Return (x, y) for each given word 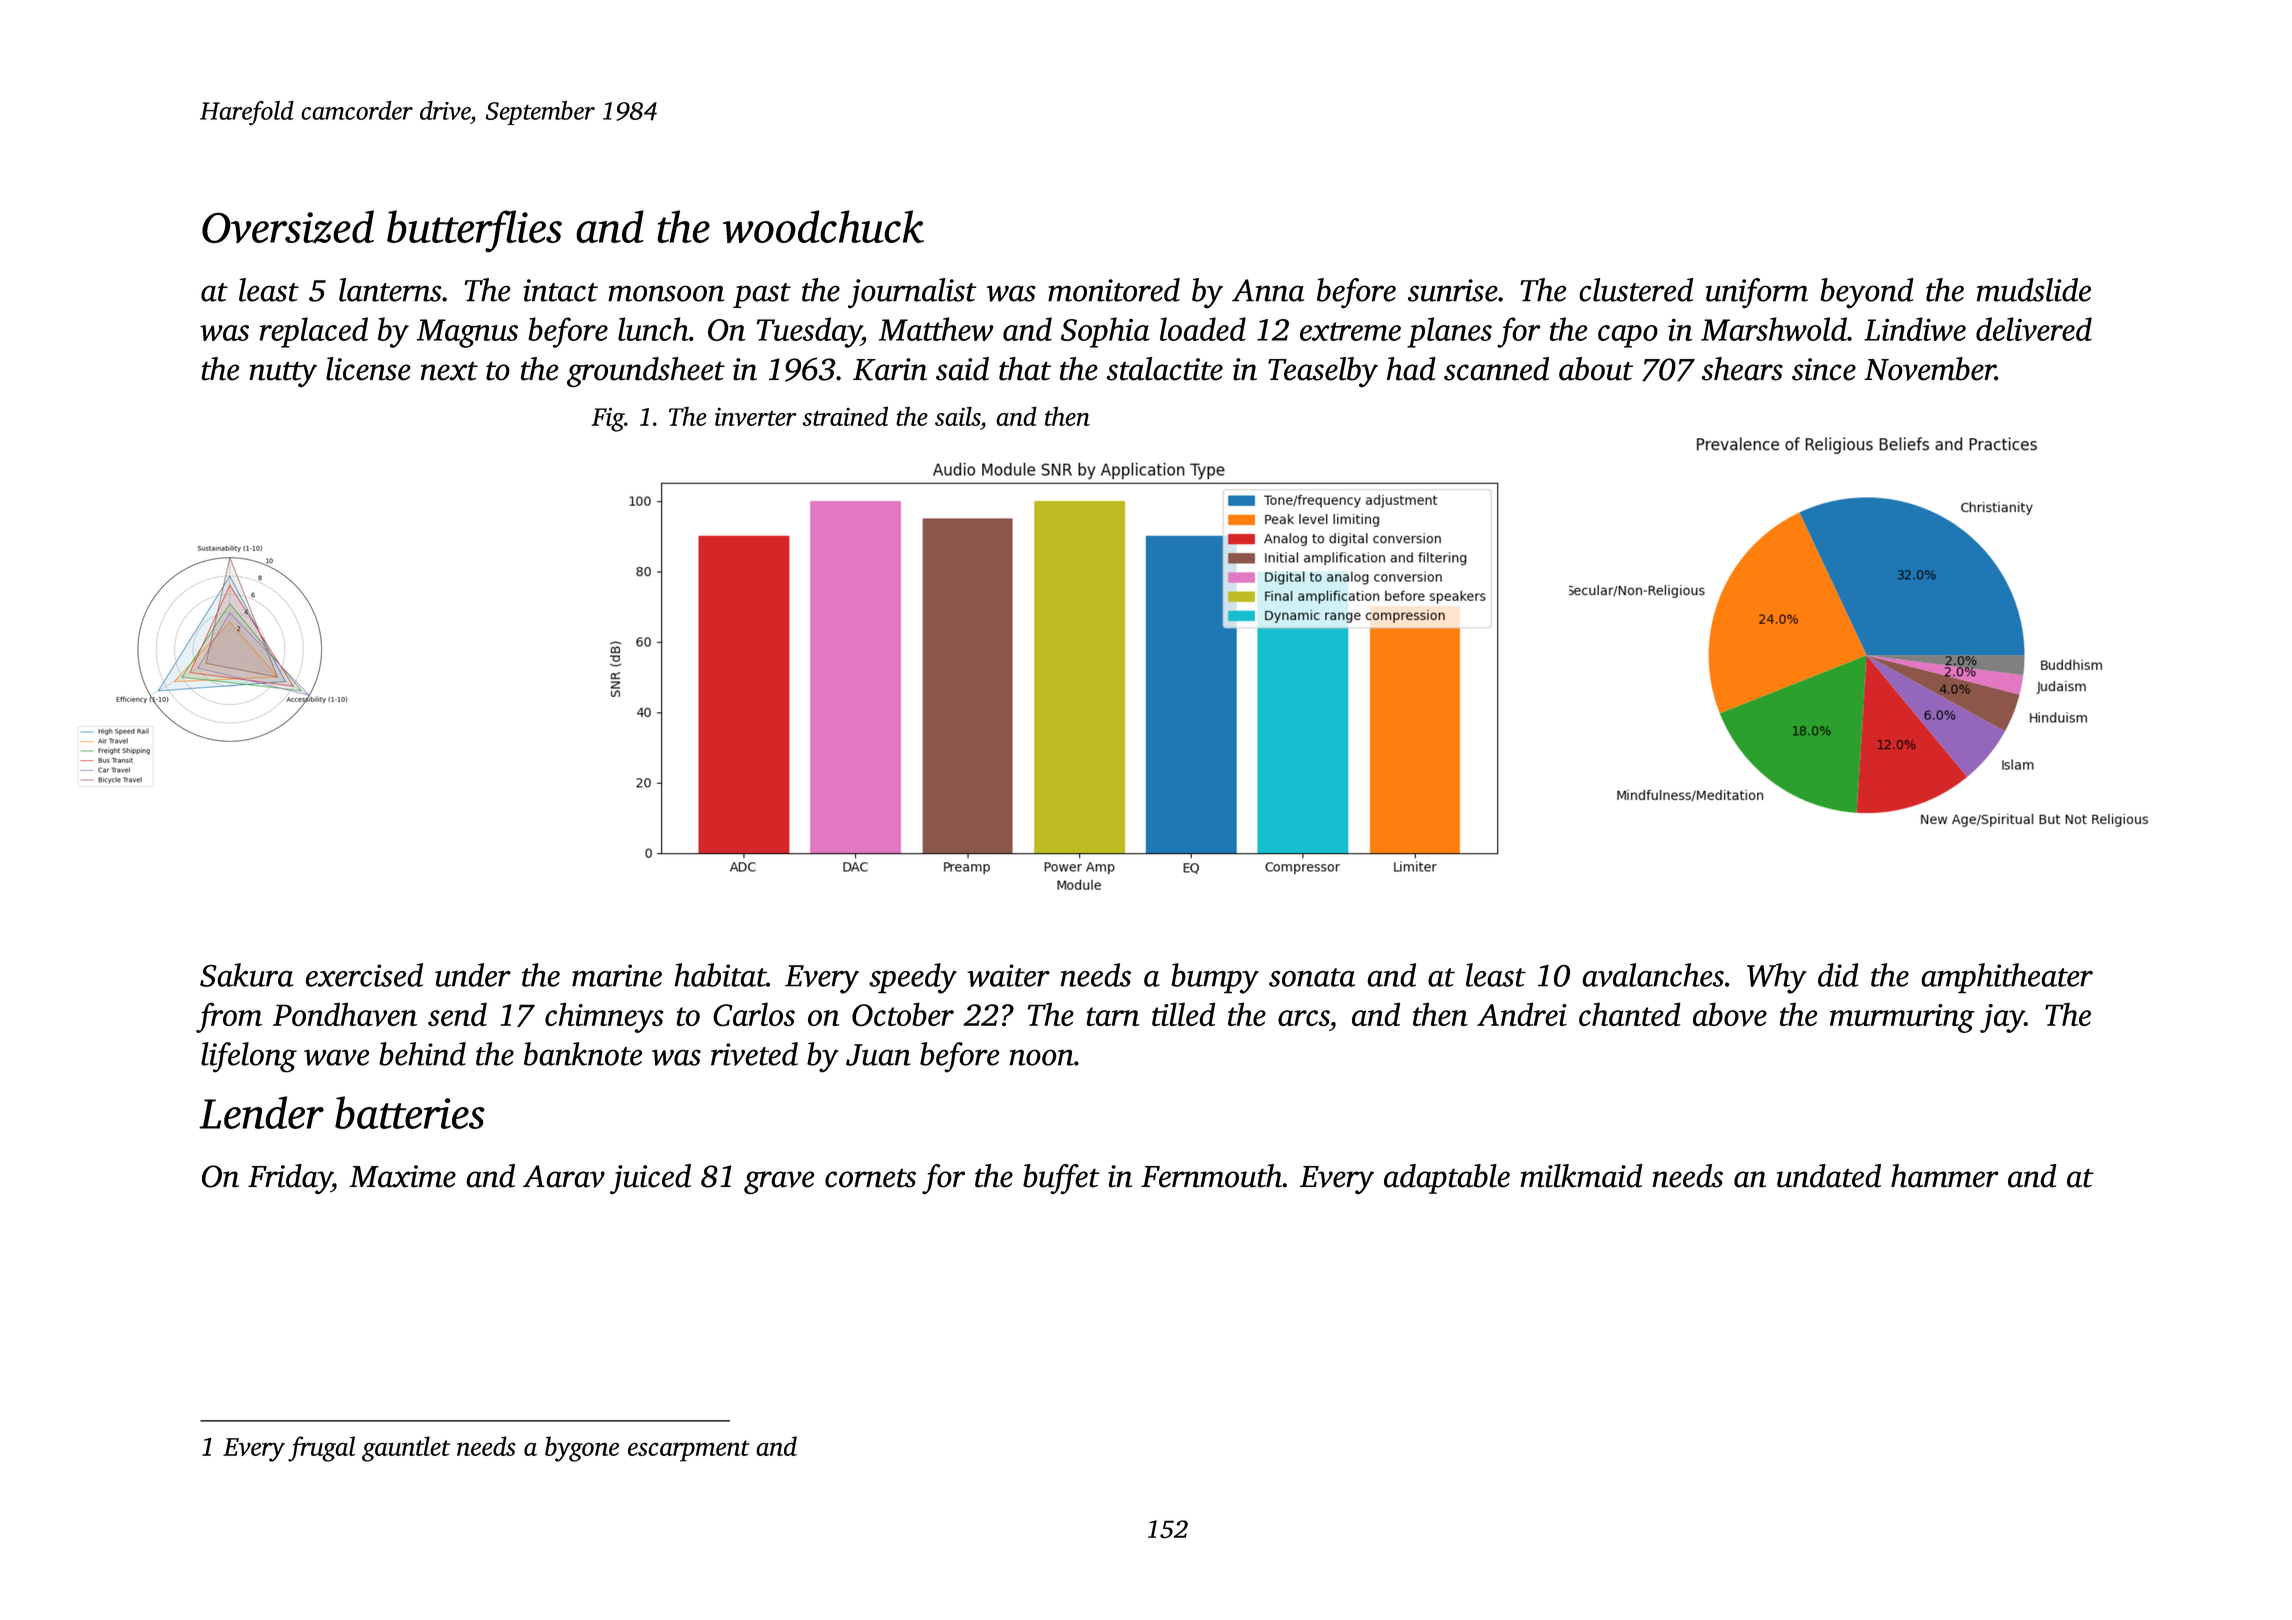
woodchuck (823, 226)
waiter (1008, 975)
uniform (1757, 293)
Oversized (288, 227)
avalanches (1653, 975)
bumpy (1215, 978)
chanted (1630, 1014)
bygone (582, 1449)
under (473, 975)
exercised (364, 975)
